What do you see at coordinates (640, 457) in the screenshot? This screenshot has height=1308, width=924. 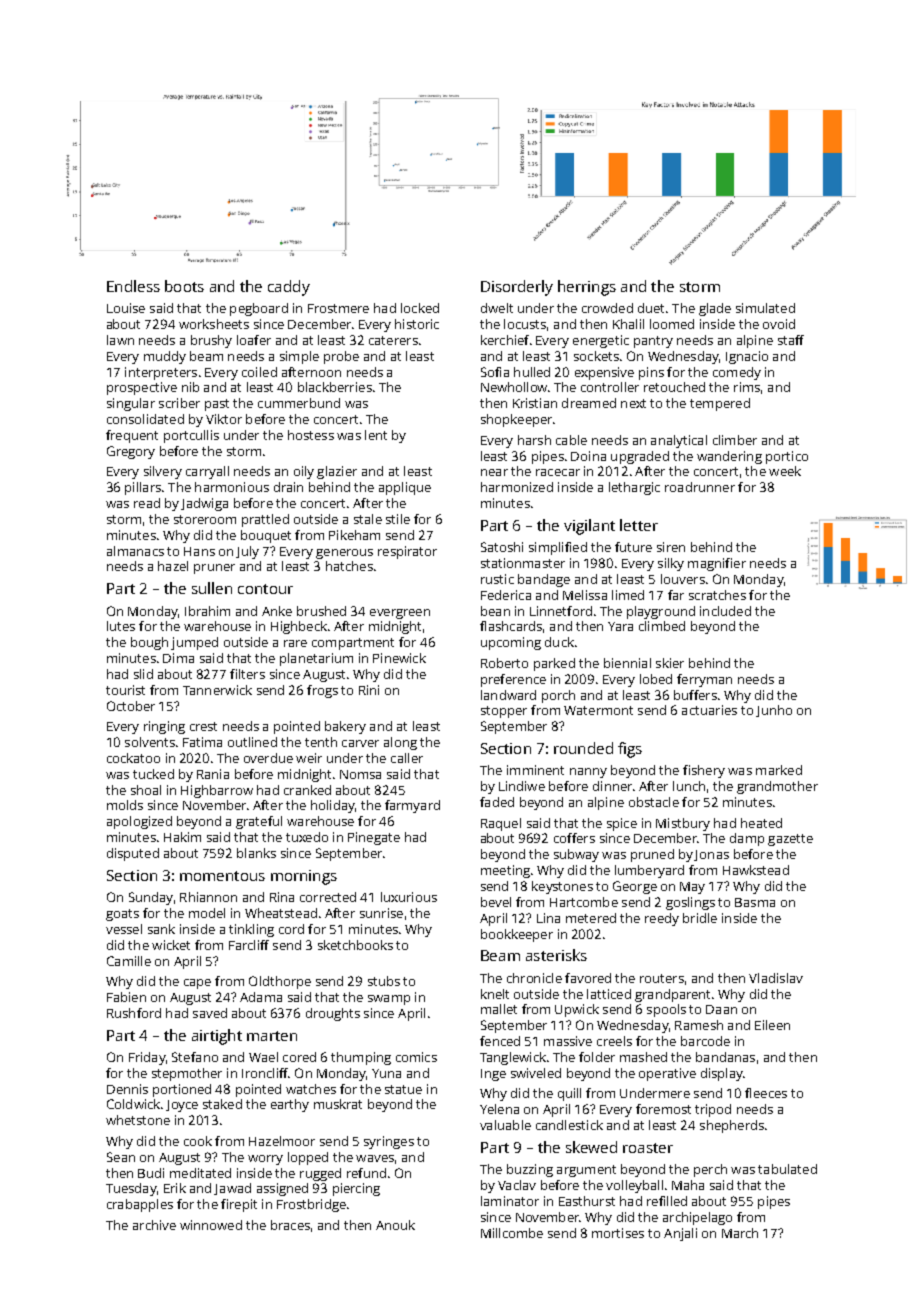 I see `upgraded` at bounding box center [640, 457].
